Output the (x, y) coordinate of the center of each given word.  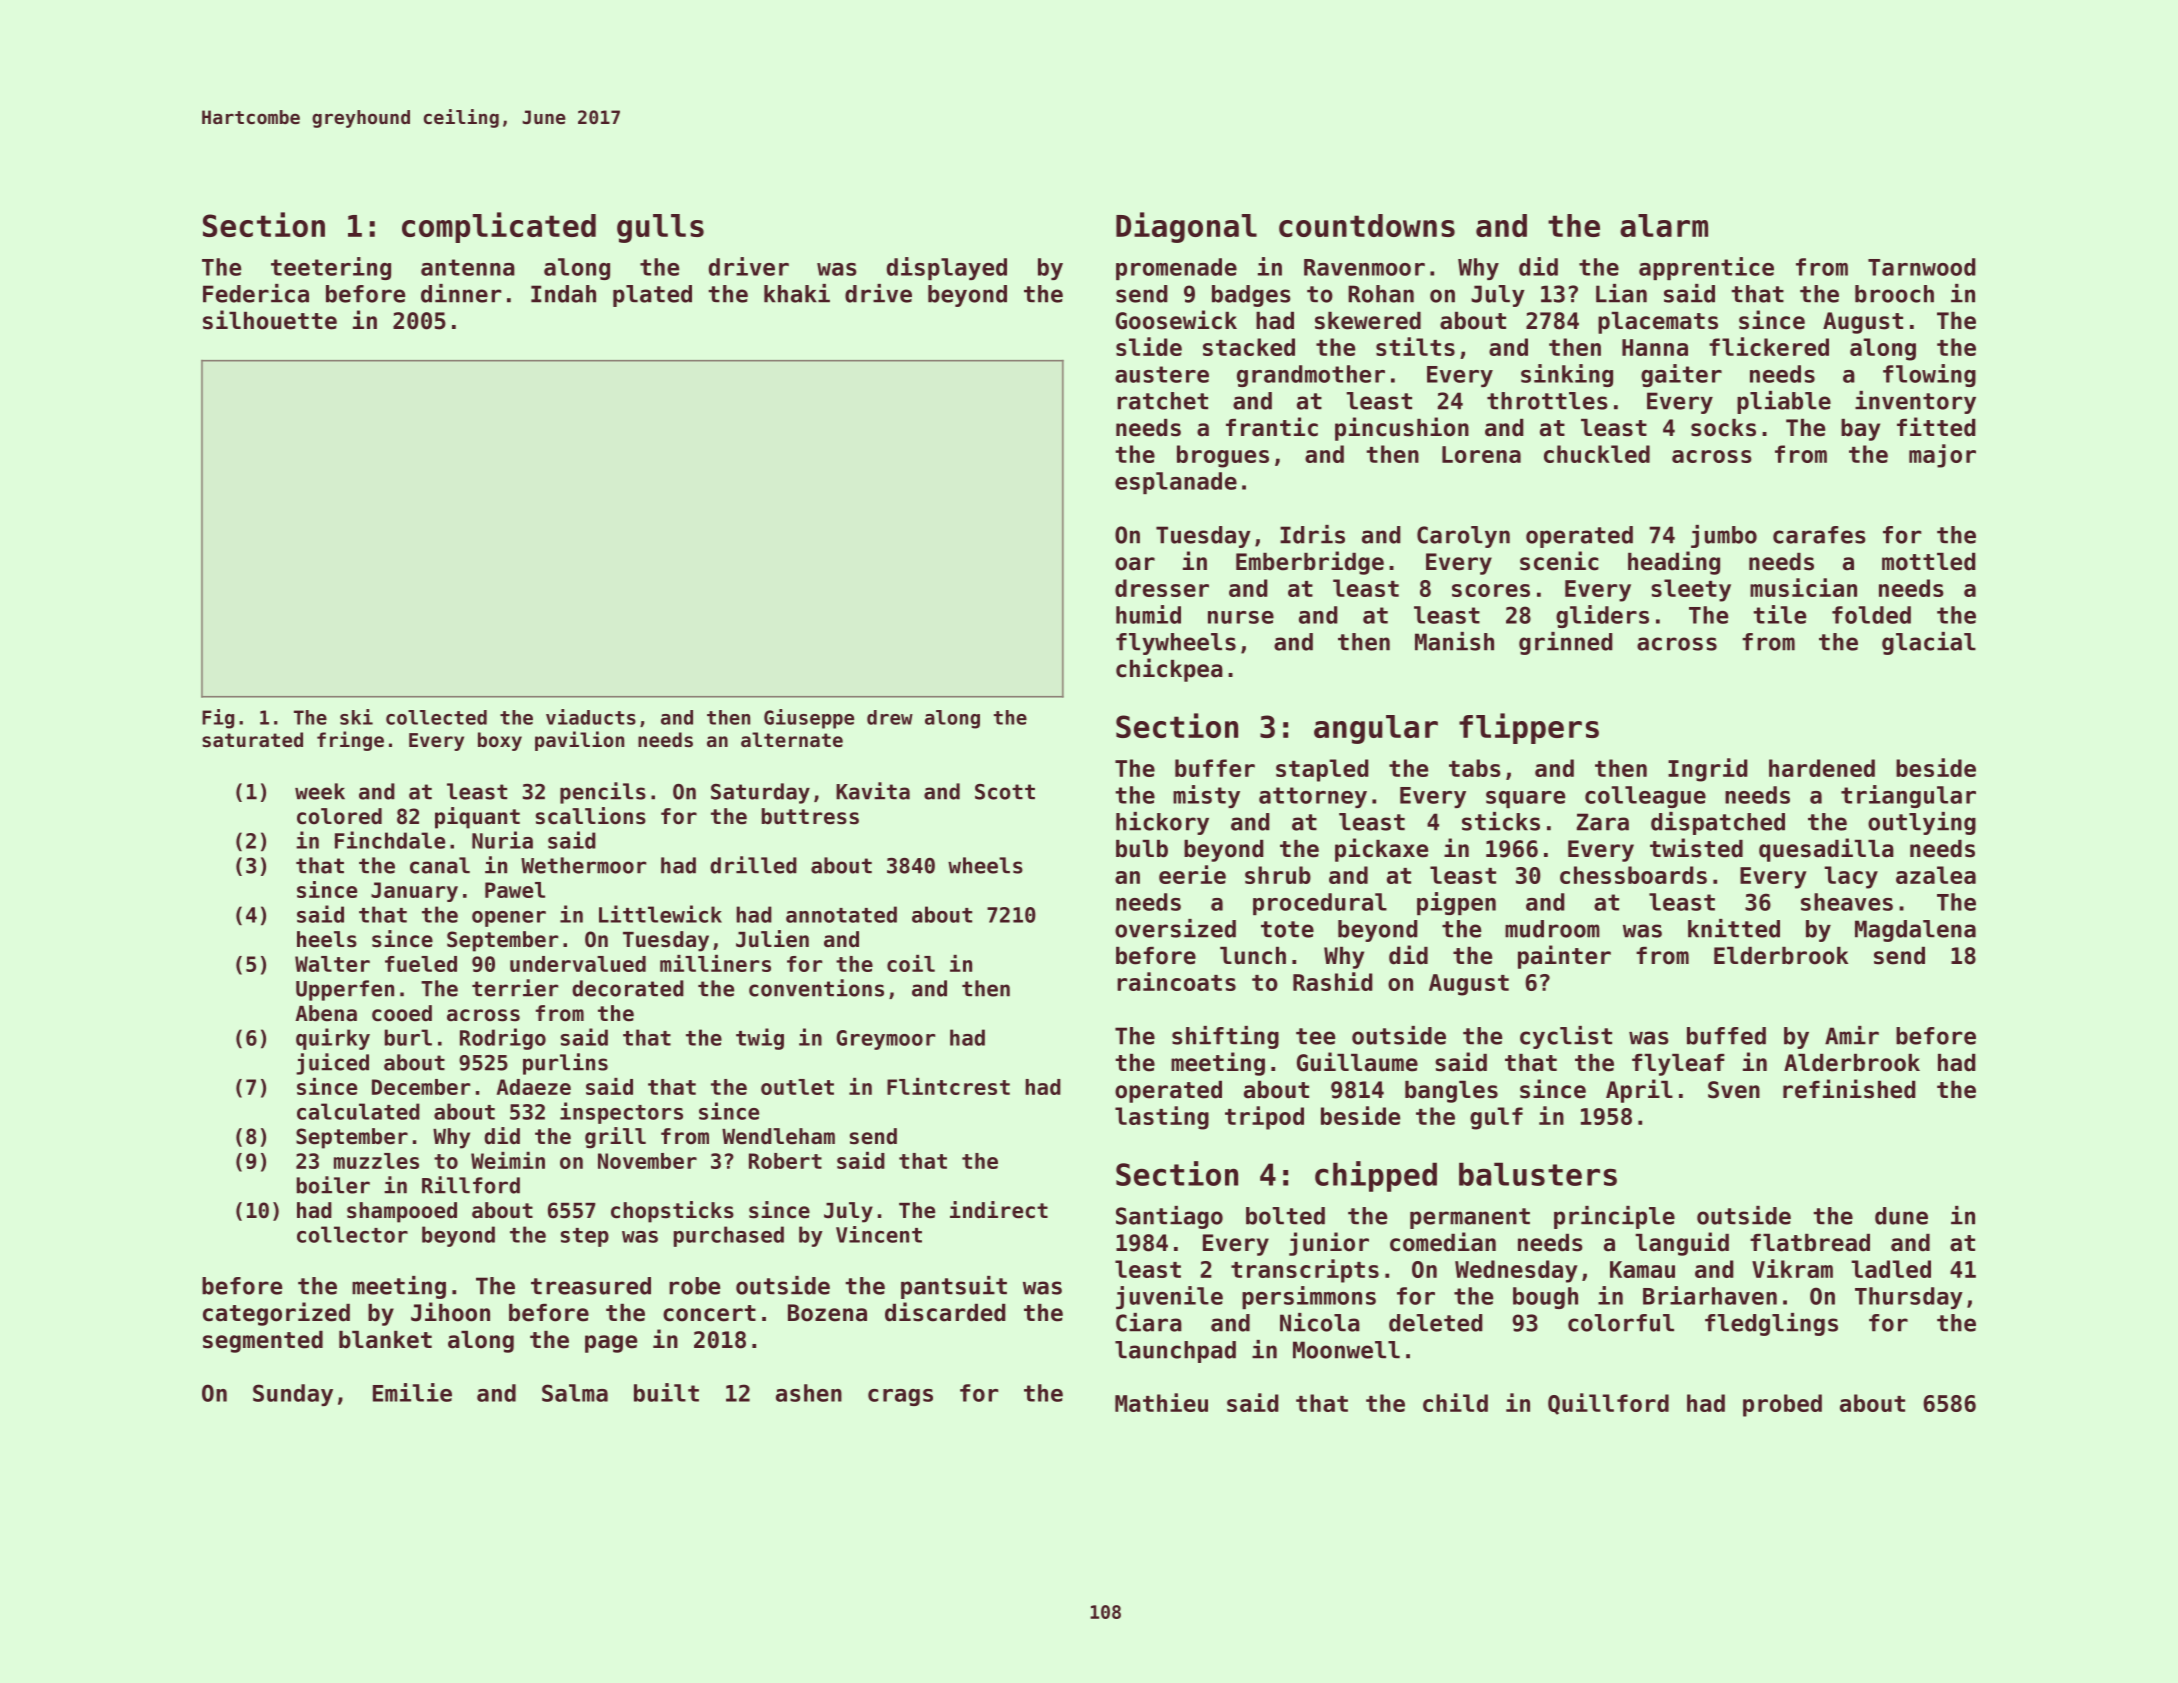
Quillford (1608, 1404)
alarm (1664, 225)
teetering (331, 268)
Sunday (293, 1395)
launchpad (1175, 1352)
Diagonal (1186, 227)
